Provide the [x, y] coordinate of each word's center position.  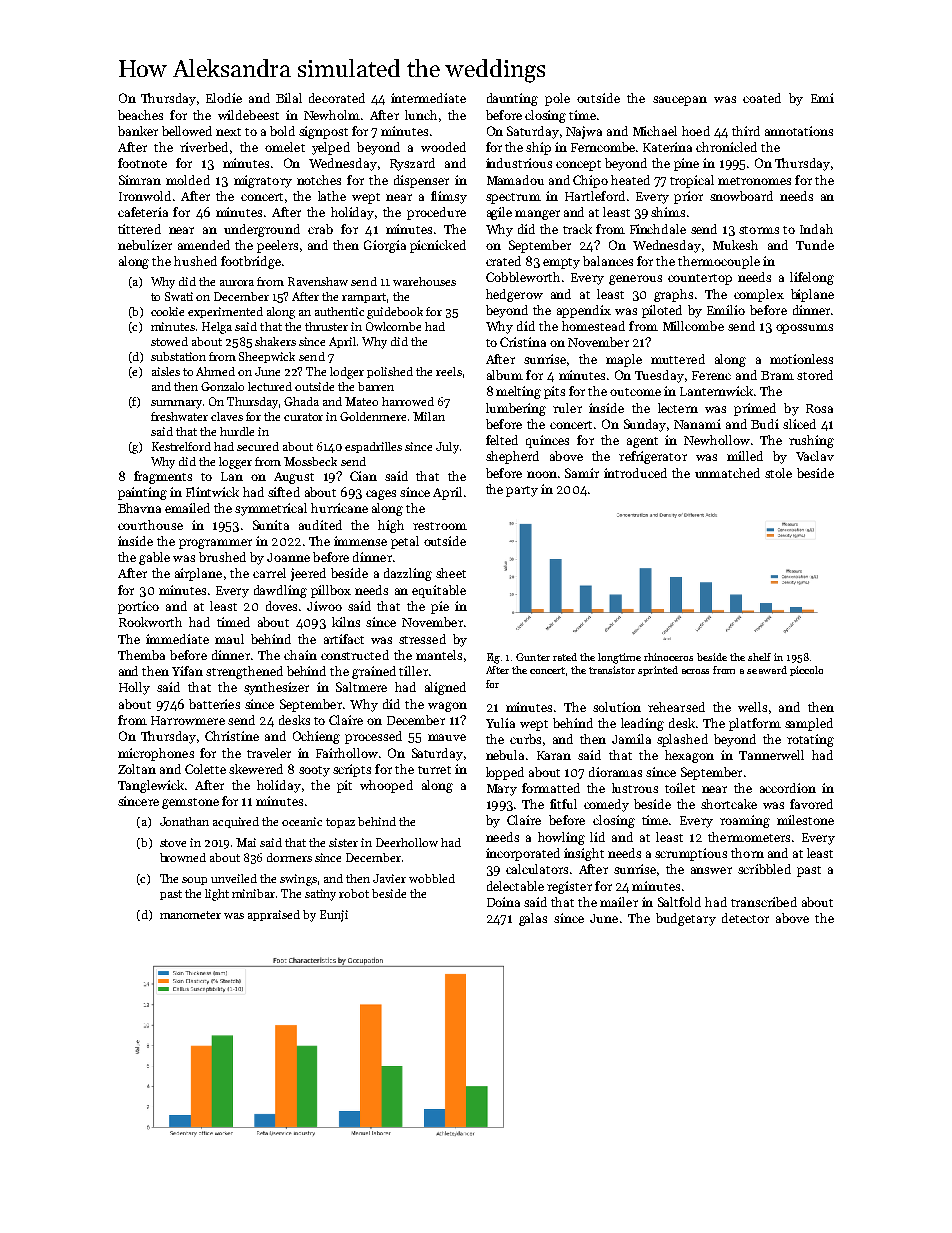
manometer [190, 915]
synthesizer [276, 688]
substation [178, 356]
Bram [777, 375]
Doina [503, 902]
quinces [547, 441]
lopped [505, 773]
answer [711, 870]
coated [762, 98]
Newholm [332, 115]
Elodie [224, 98]
